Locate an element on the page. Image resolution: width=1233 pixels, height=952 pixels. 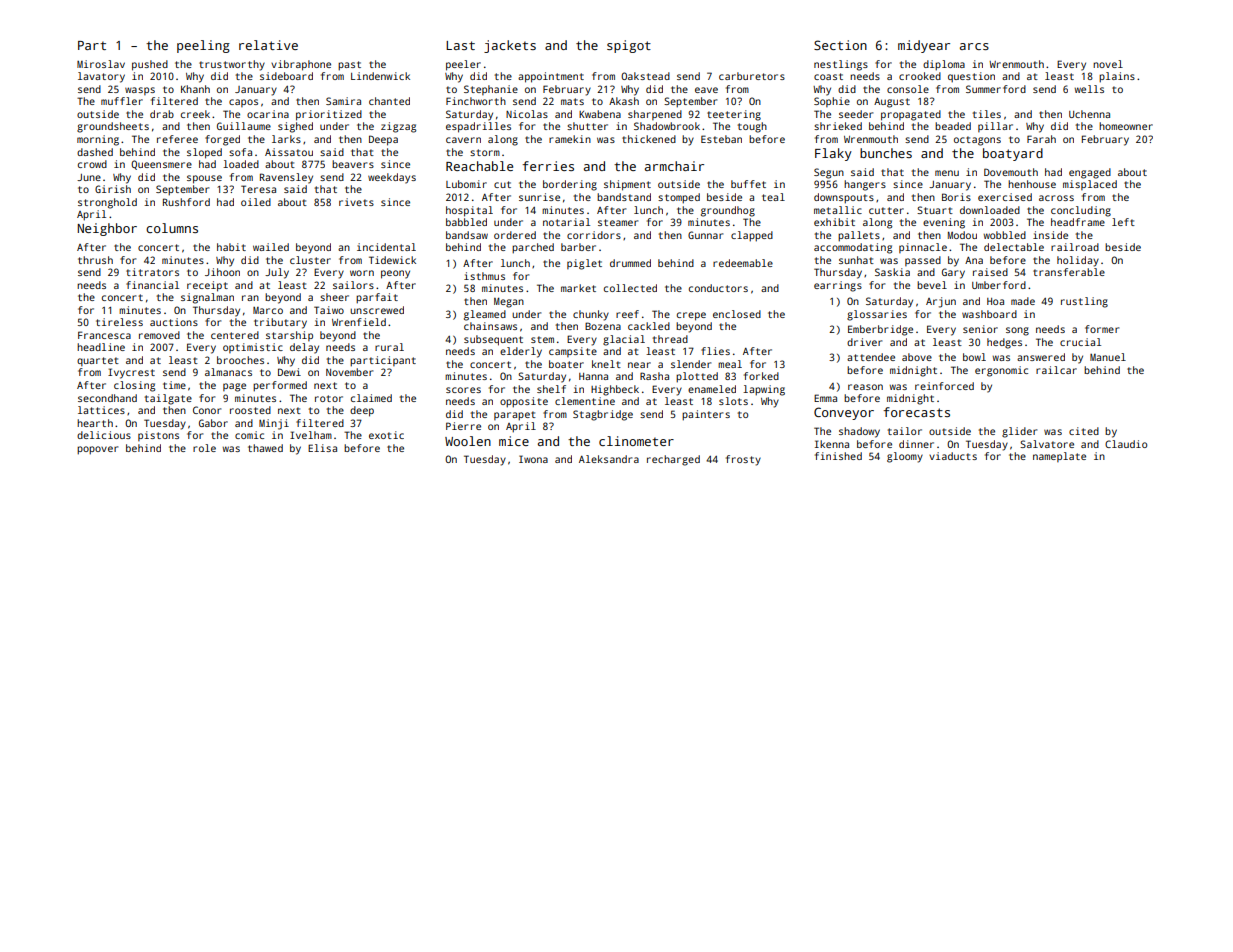
espadrilles is located at coordinates (478, 127).
